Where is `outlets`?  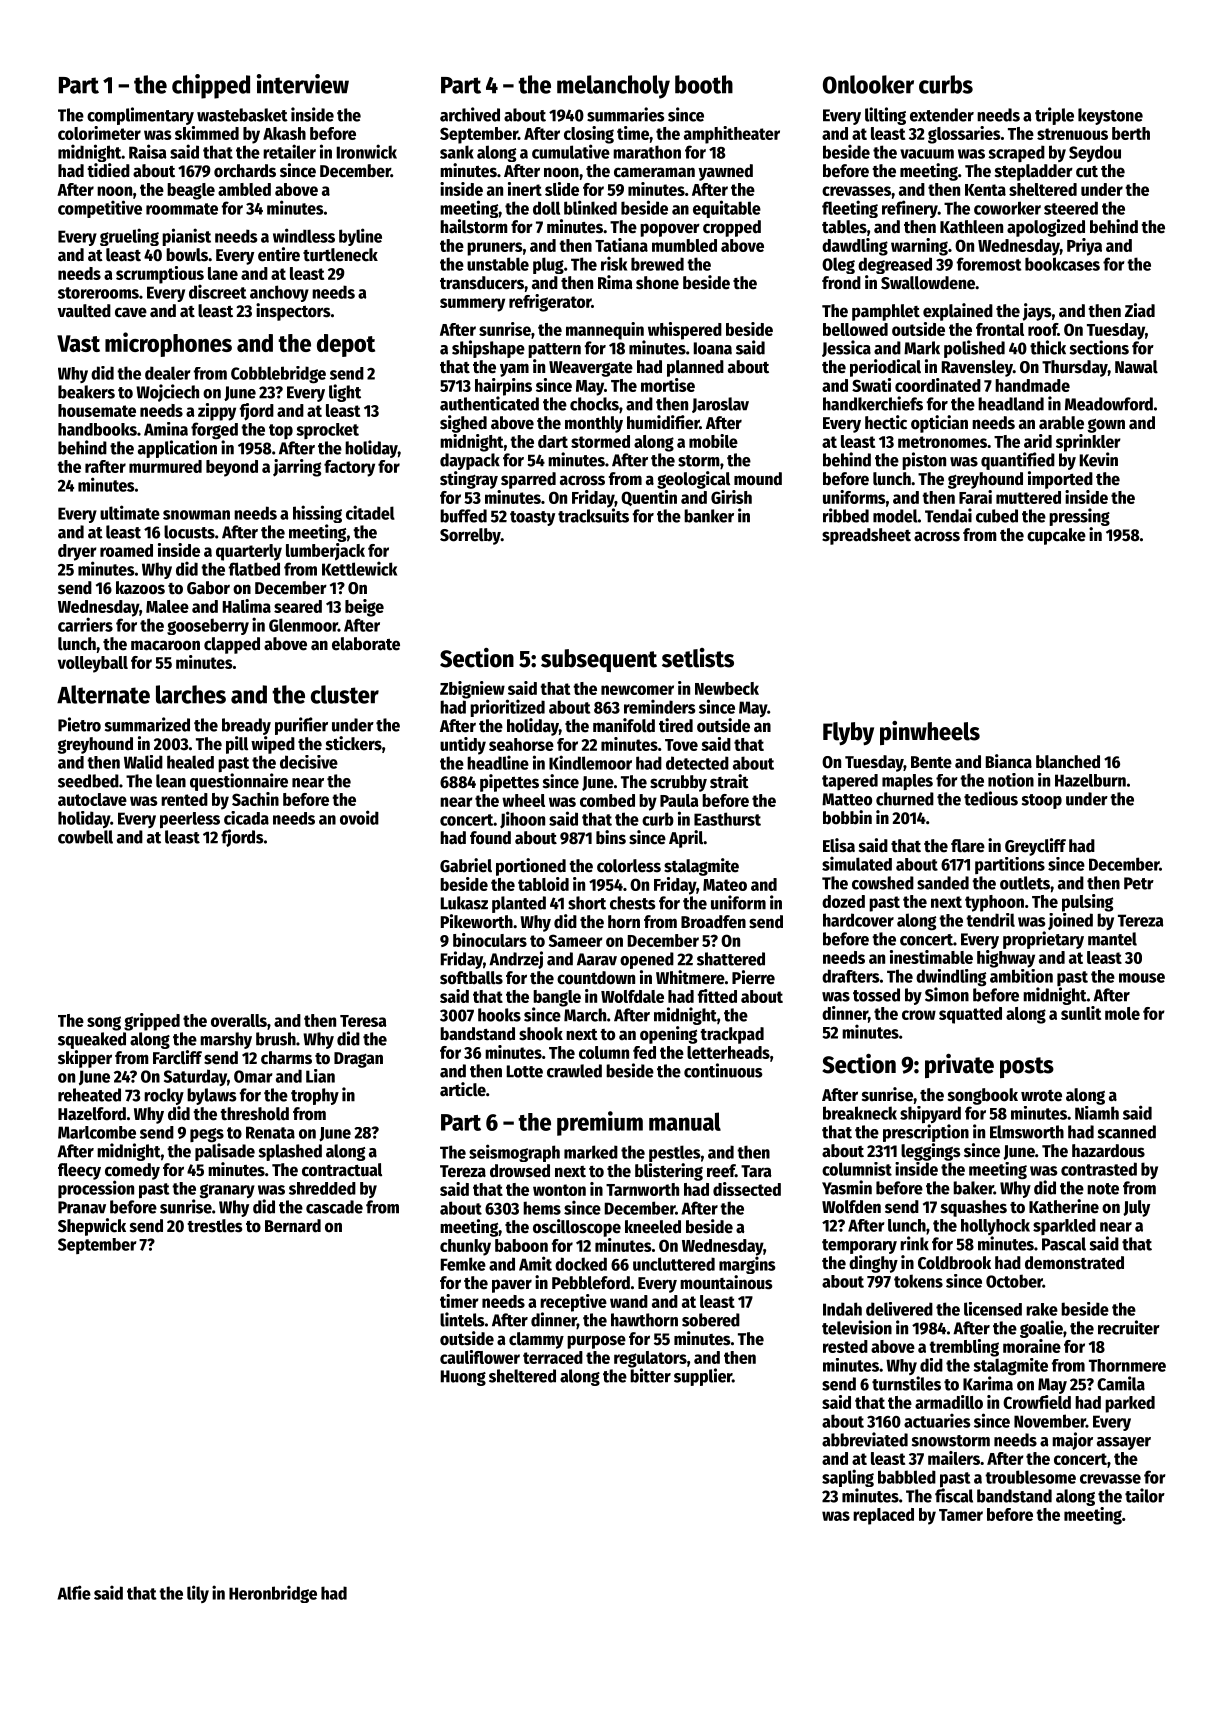 outlets is located at coordinates (1025, 883).
